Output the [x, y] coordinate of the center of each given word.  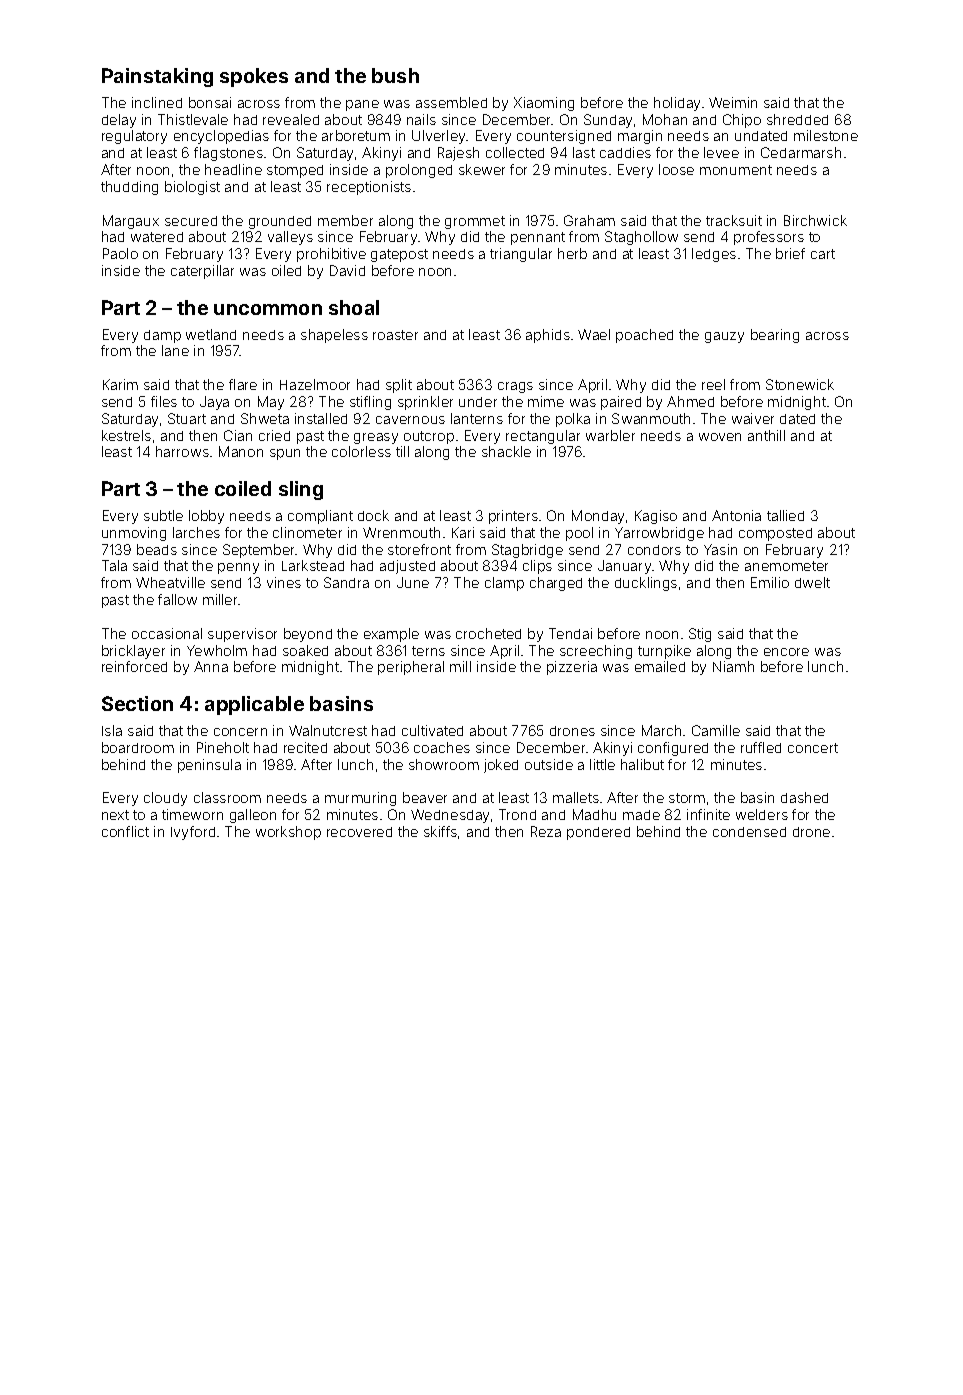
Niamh [733, 666]
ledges [714, 255]
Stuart [187, 418]
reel [713, 384]
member [345, 220]
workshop [288, 833]
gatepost [399, 255]
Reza [546, 831]
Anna [211, 666]
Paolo [120, 253]
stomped [295, 171]
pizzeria [572, 668]
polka [573, 420]
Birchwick [815, 220]
